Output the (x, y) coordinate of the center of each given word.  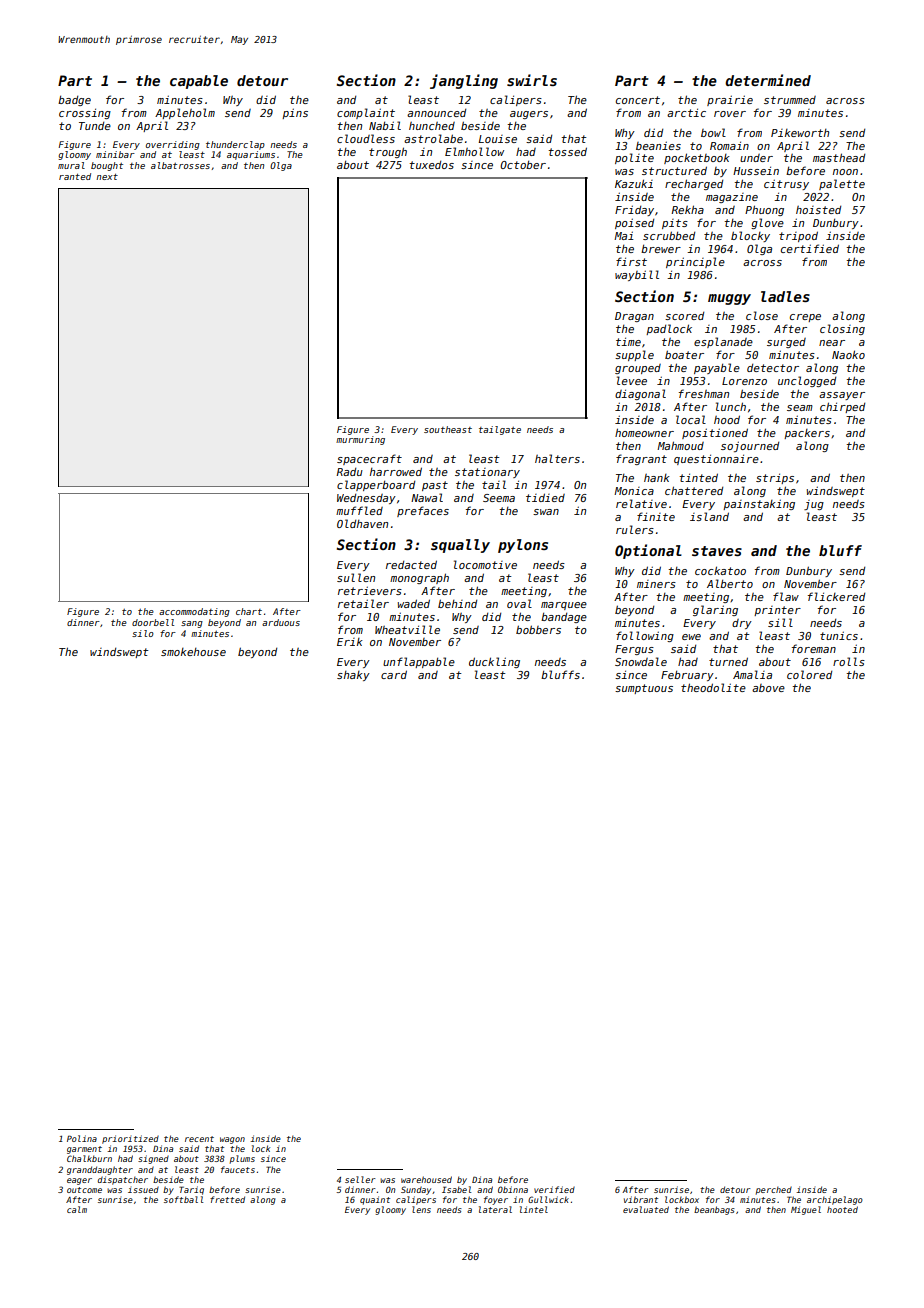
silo (143, 633)
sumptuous (644, 689)
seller (360, 1179)
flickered (836, 596)
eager (79, 1181)
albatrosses (180, 165)
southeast (448, 429)
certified (810, 248)
